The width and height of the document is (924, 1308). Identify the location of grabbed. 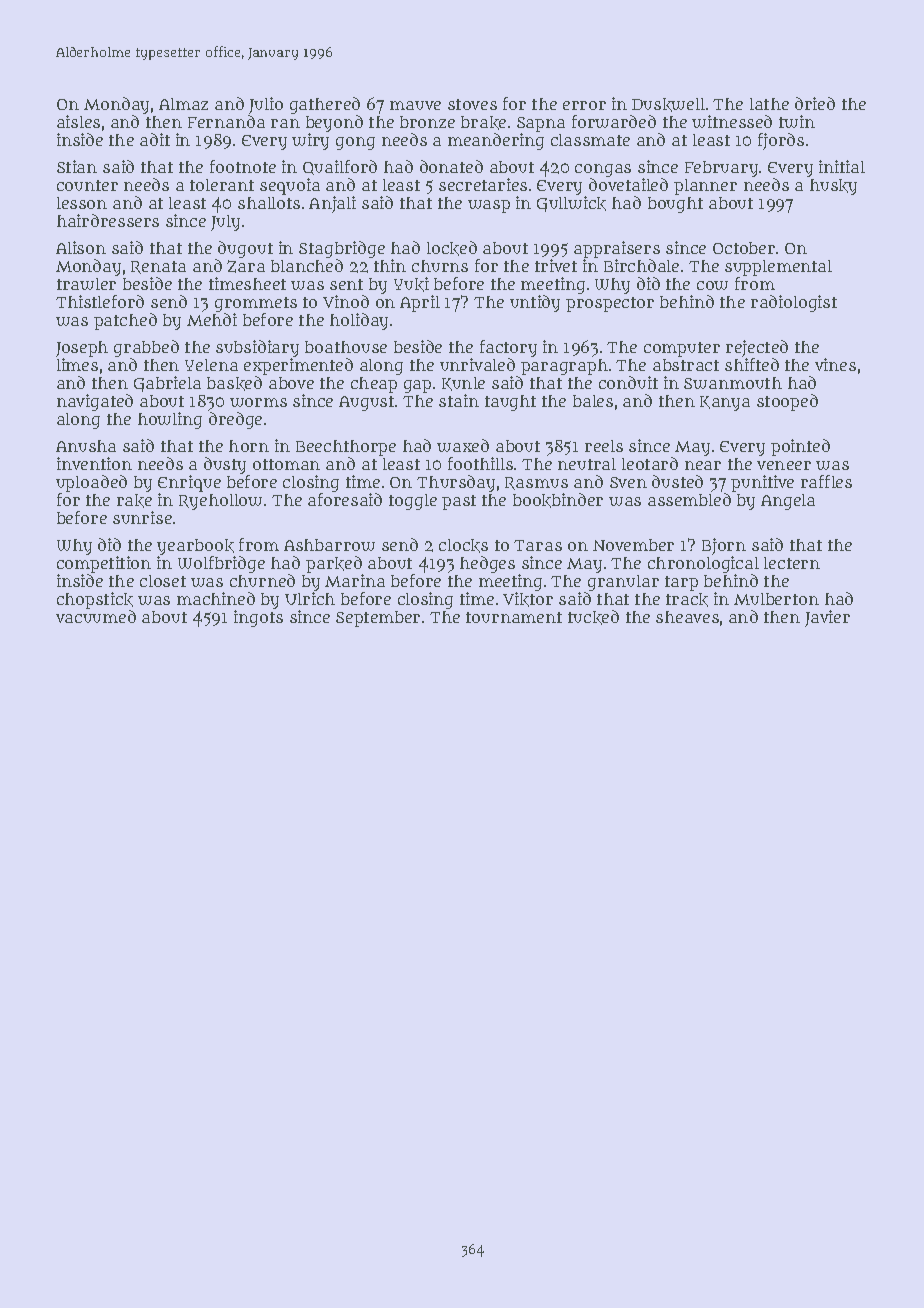
(146, 348).
